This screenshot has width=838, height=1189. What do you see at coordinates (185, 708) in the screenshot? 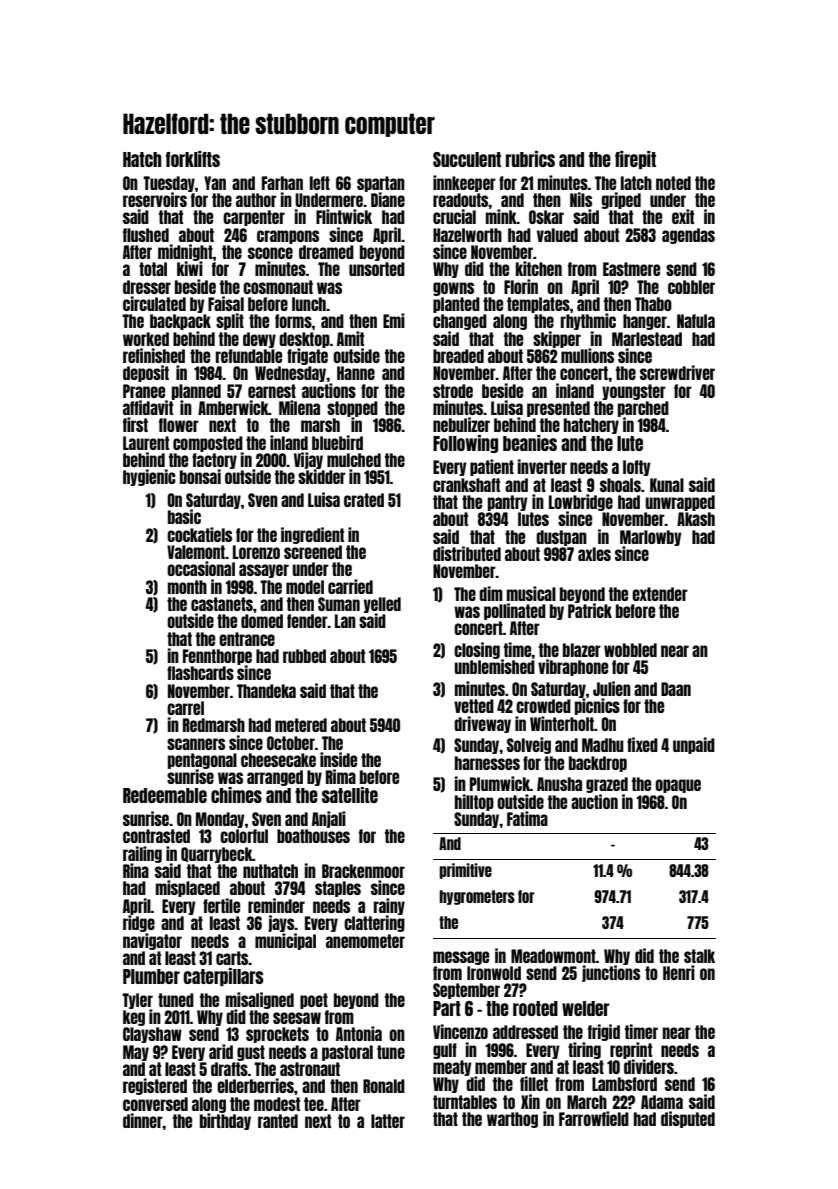
I see `carrel` at bounding box center [185, 708].
